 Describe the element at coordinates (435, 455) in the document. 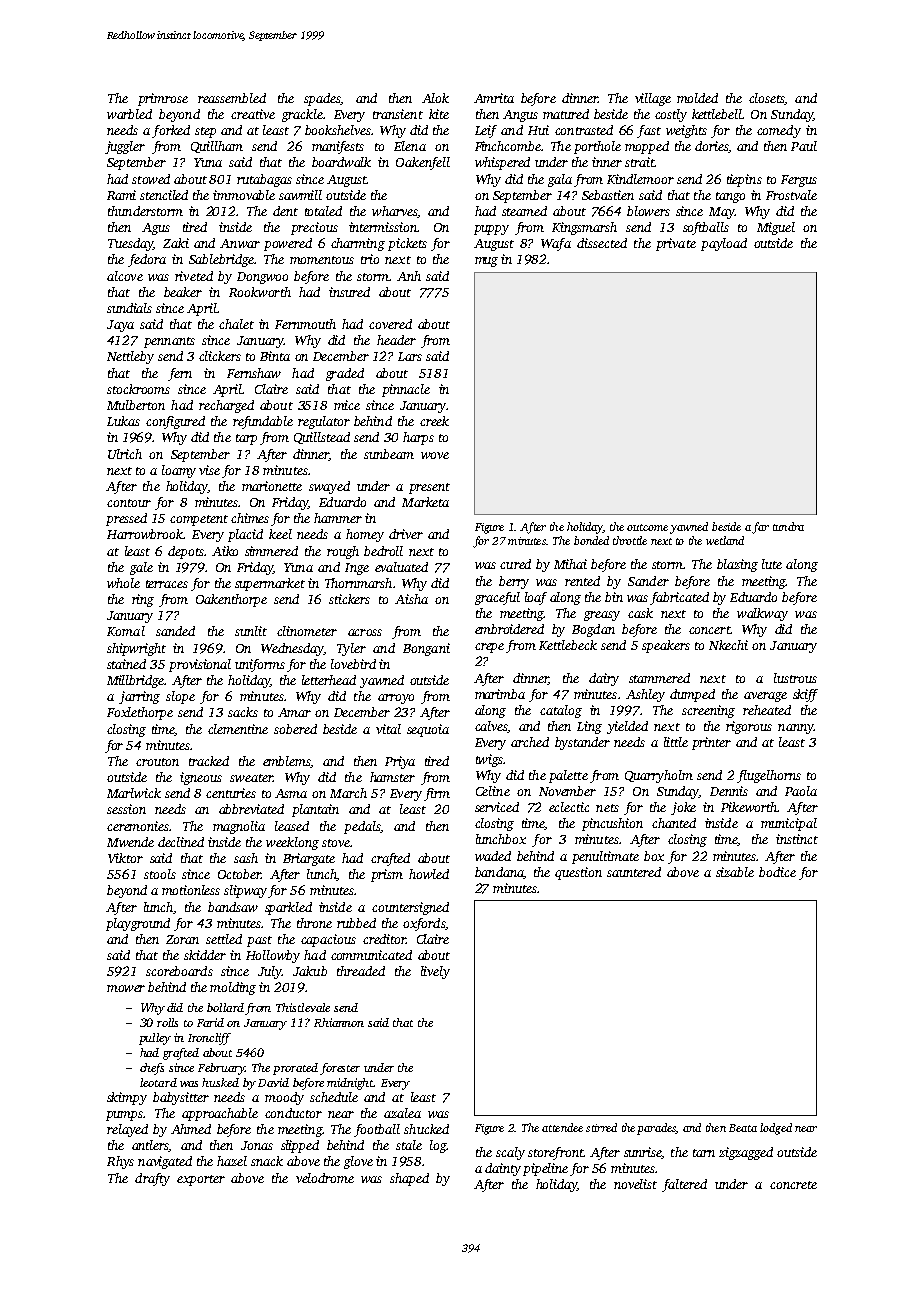

I see `wove` at that location.
